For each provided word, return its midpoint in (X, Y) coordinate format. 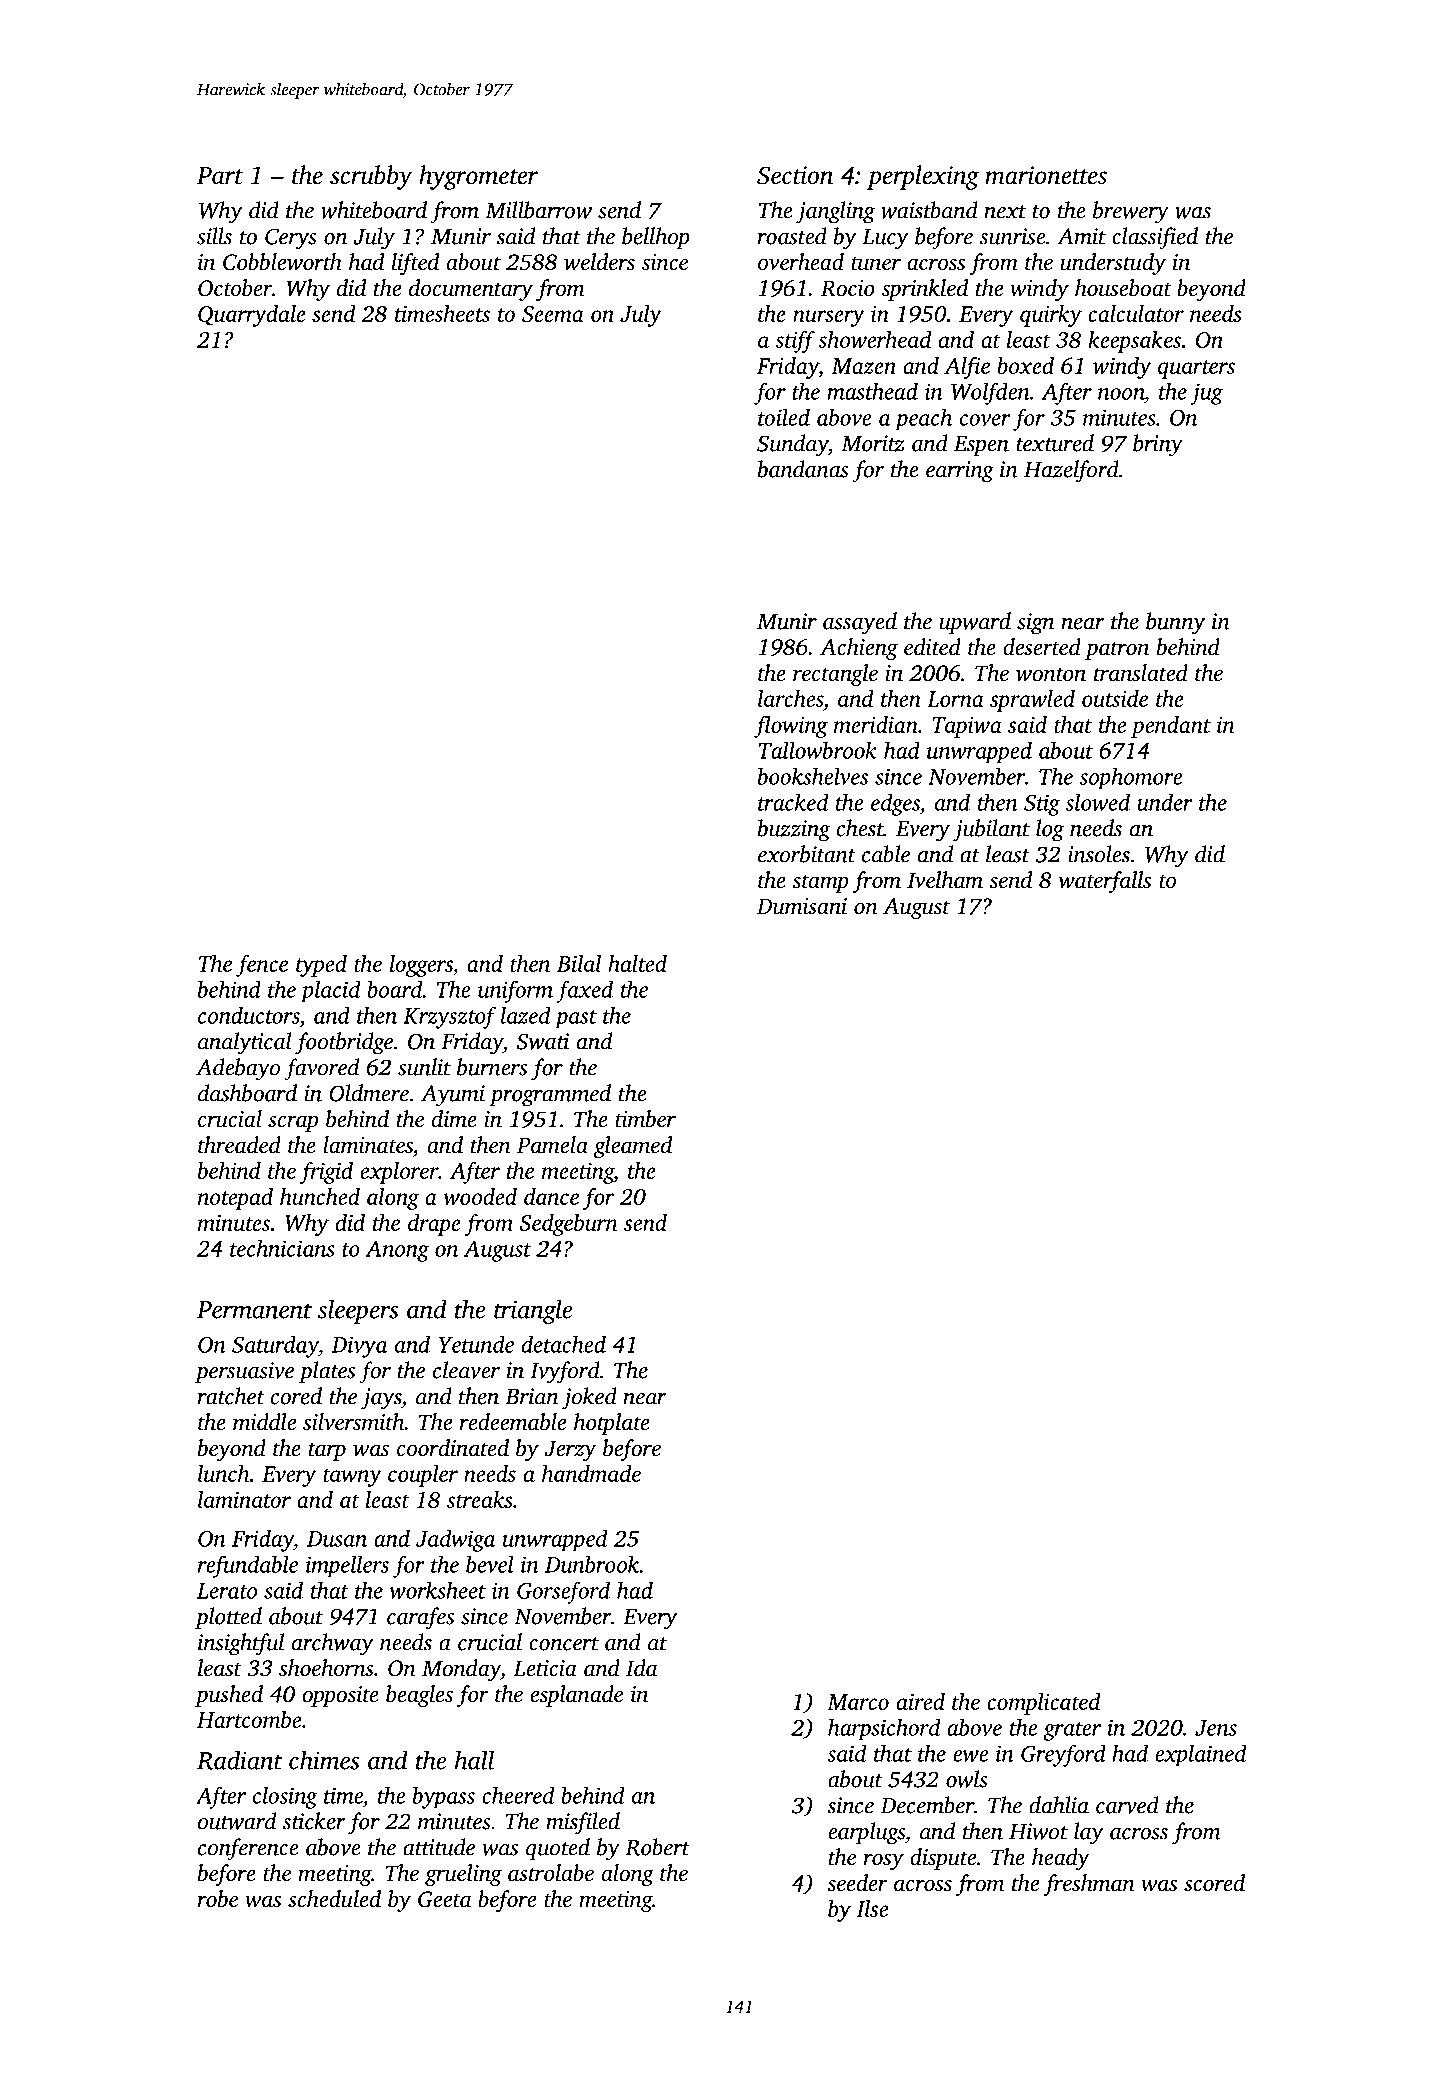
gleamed (633, 1147)
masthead (872, 391)
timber (645, 1119)
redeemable (513, 1422)
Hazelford (1071, 471)
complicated (1044, 1704)
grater (1072, 1731)
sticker (314, 1821)
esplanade (576, 1696)
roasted (792, 236)
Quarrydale (252, 316)
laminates (368, 1145)
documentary (471, 290)
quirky (1051, 316)
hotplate (612, 1424)
